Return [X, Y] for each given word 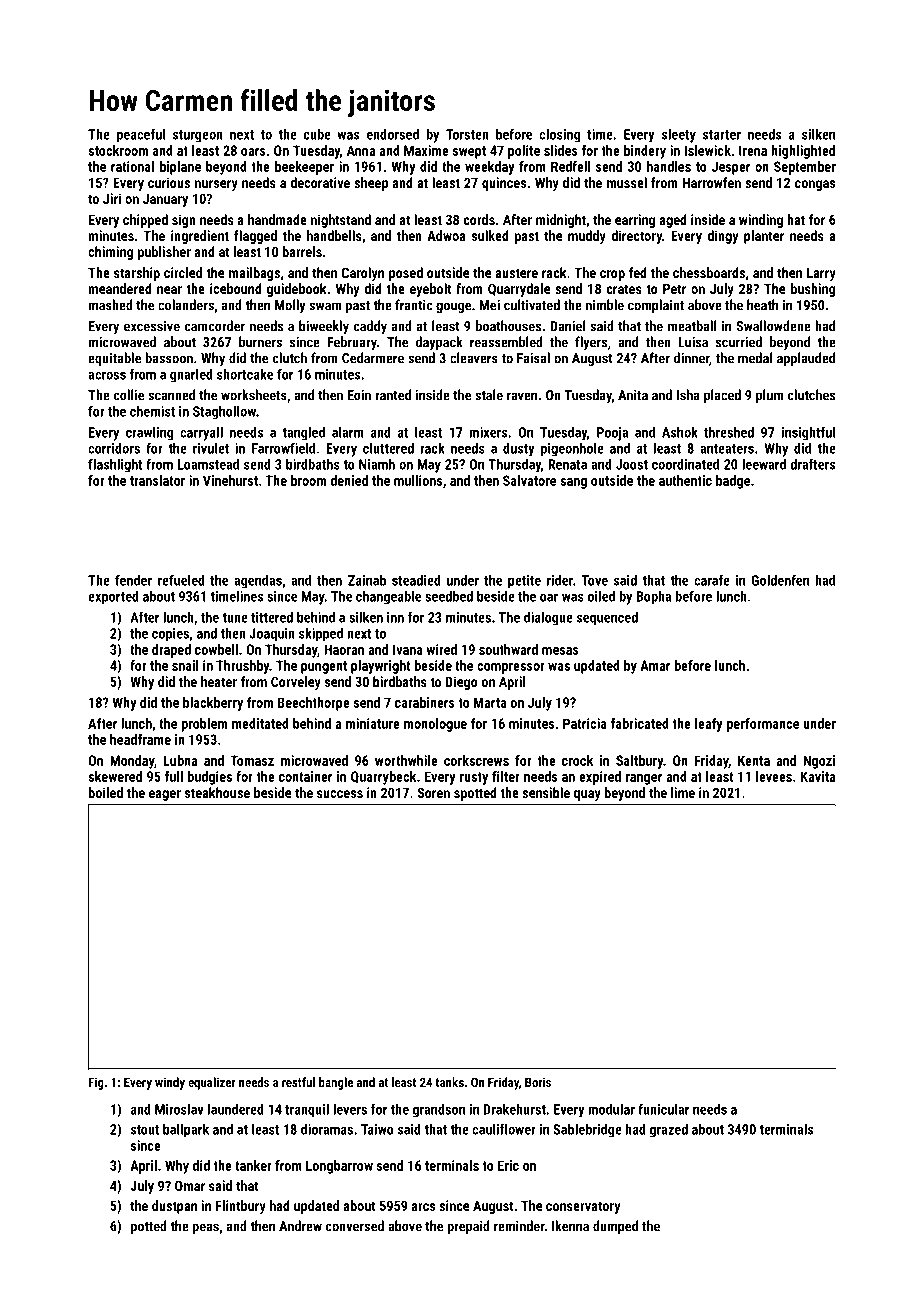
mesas [560, 651]
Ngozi [819, 762]
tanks [449, 1082]
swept [469, 152]
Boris [538, 1082]
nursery [216, 185]
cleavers [474, 358]
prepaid [468, 1227]
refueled [181, 580]
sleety [679, 136]
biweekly [324, 327]
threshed [729, 432]
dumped [615, 1227]
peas [205, 1228]
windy [170, 1083]
